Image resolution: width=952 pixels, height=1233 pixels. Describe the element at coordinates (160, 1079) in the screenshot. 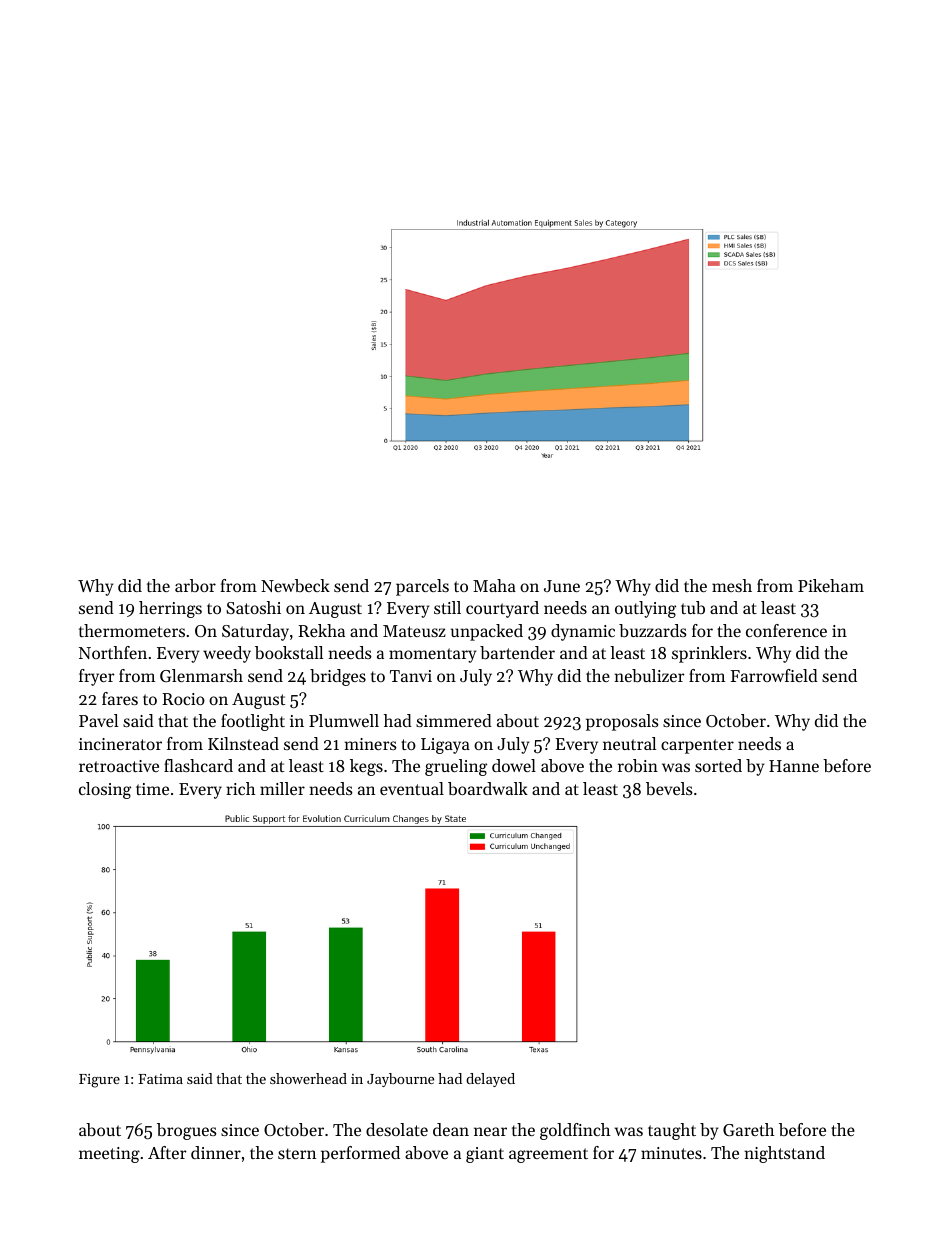

I see `Fatima` at that location.
